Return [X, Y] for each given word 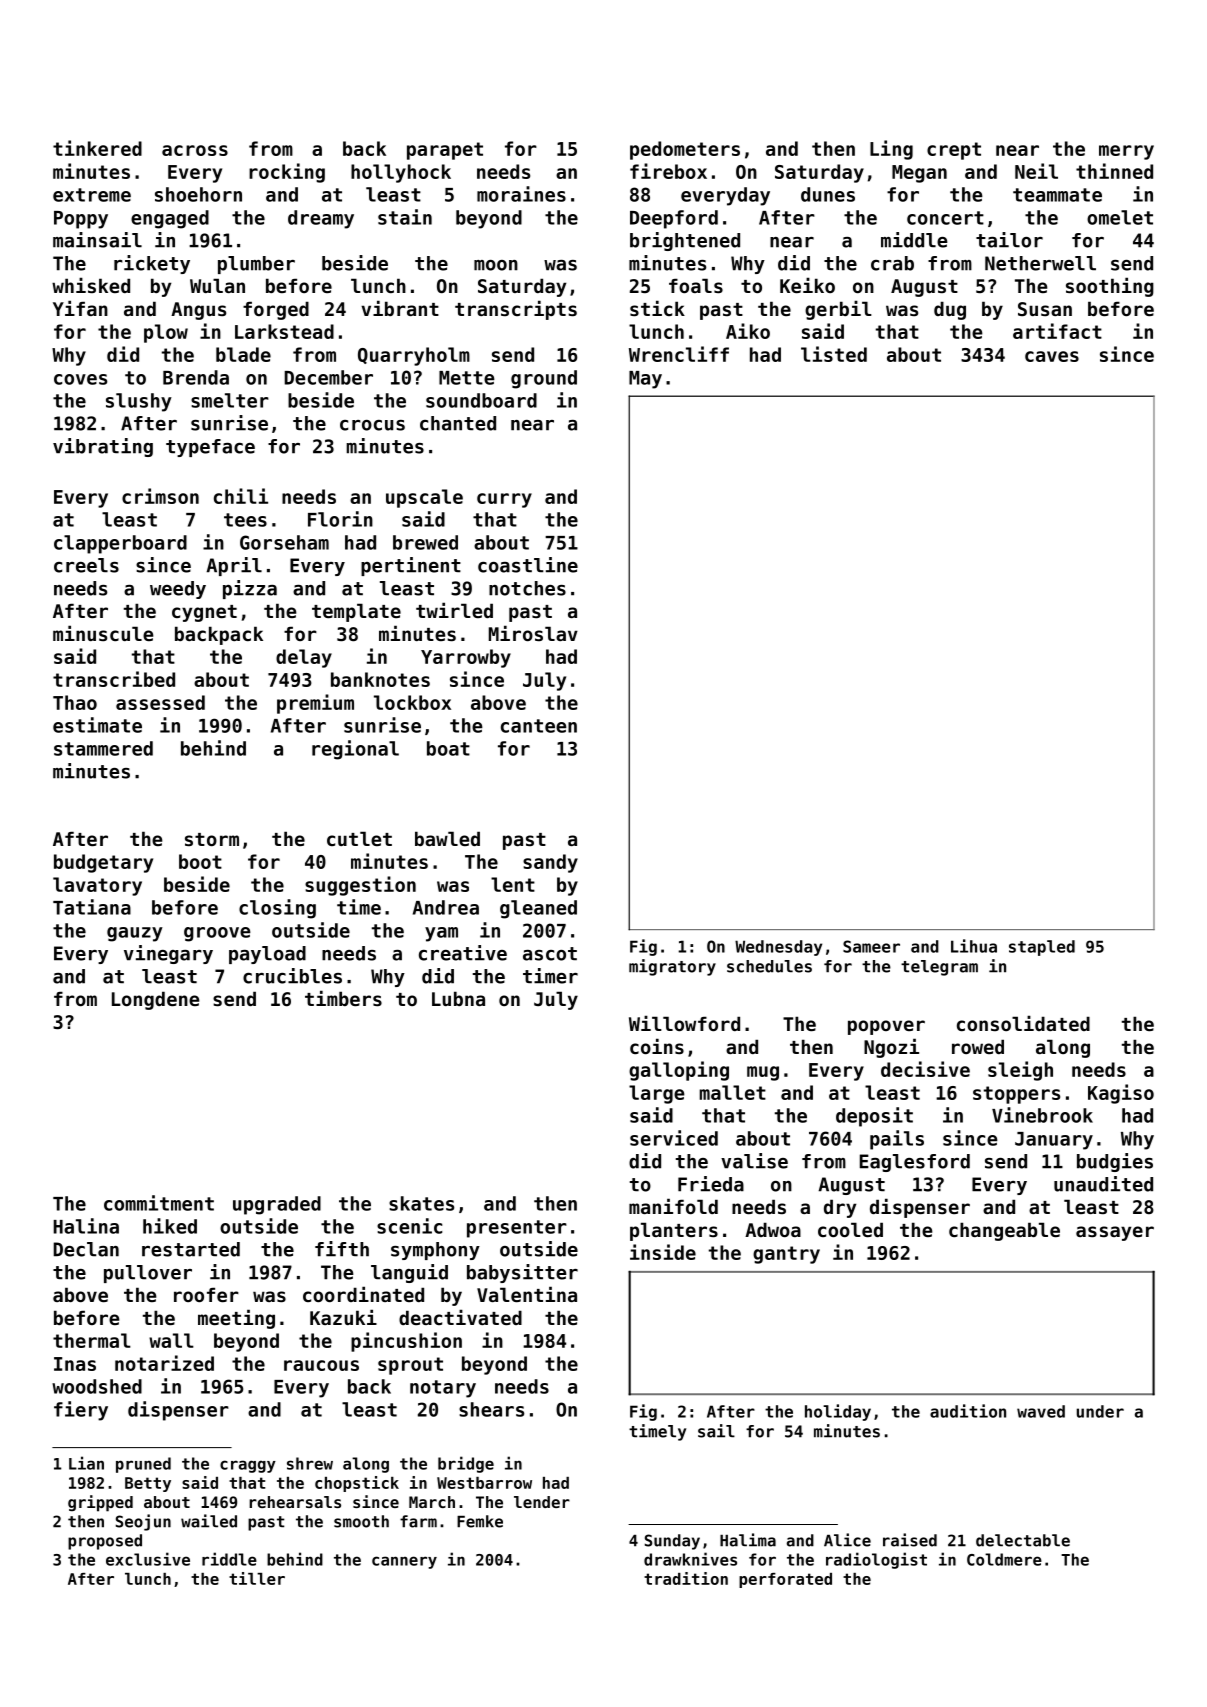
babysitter [522, 1273]
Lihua [974, 946]
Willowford [684, 1023]
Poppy [81, 220]
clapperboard [120, 544]
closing [277, 909]
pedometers [685, 150]
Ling [891, 150]
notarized [164, 1363]
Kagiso [1121, 1094]
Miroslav [533, 633]
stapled [1042, 948]
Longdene [156, 1000]
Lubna [458, 998]
